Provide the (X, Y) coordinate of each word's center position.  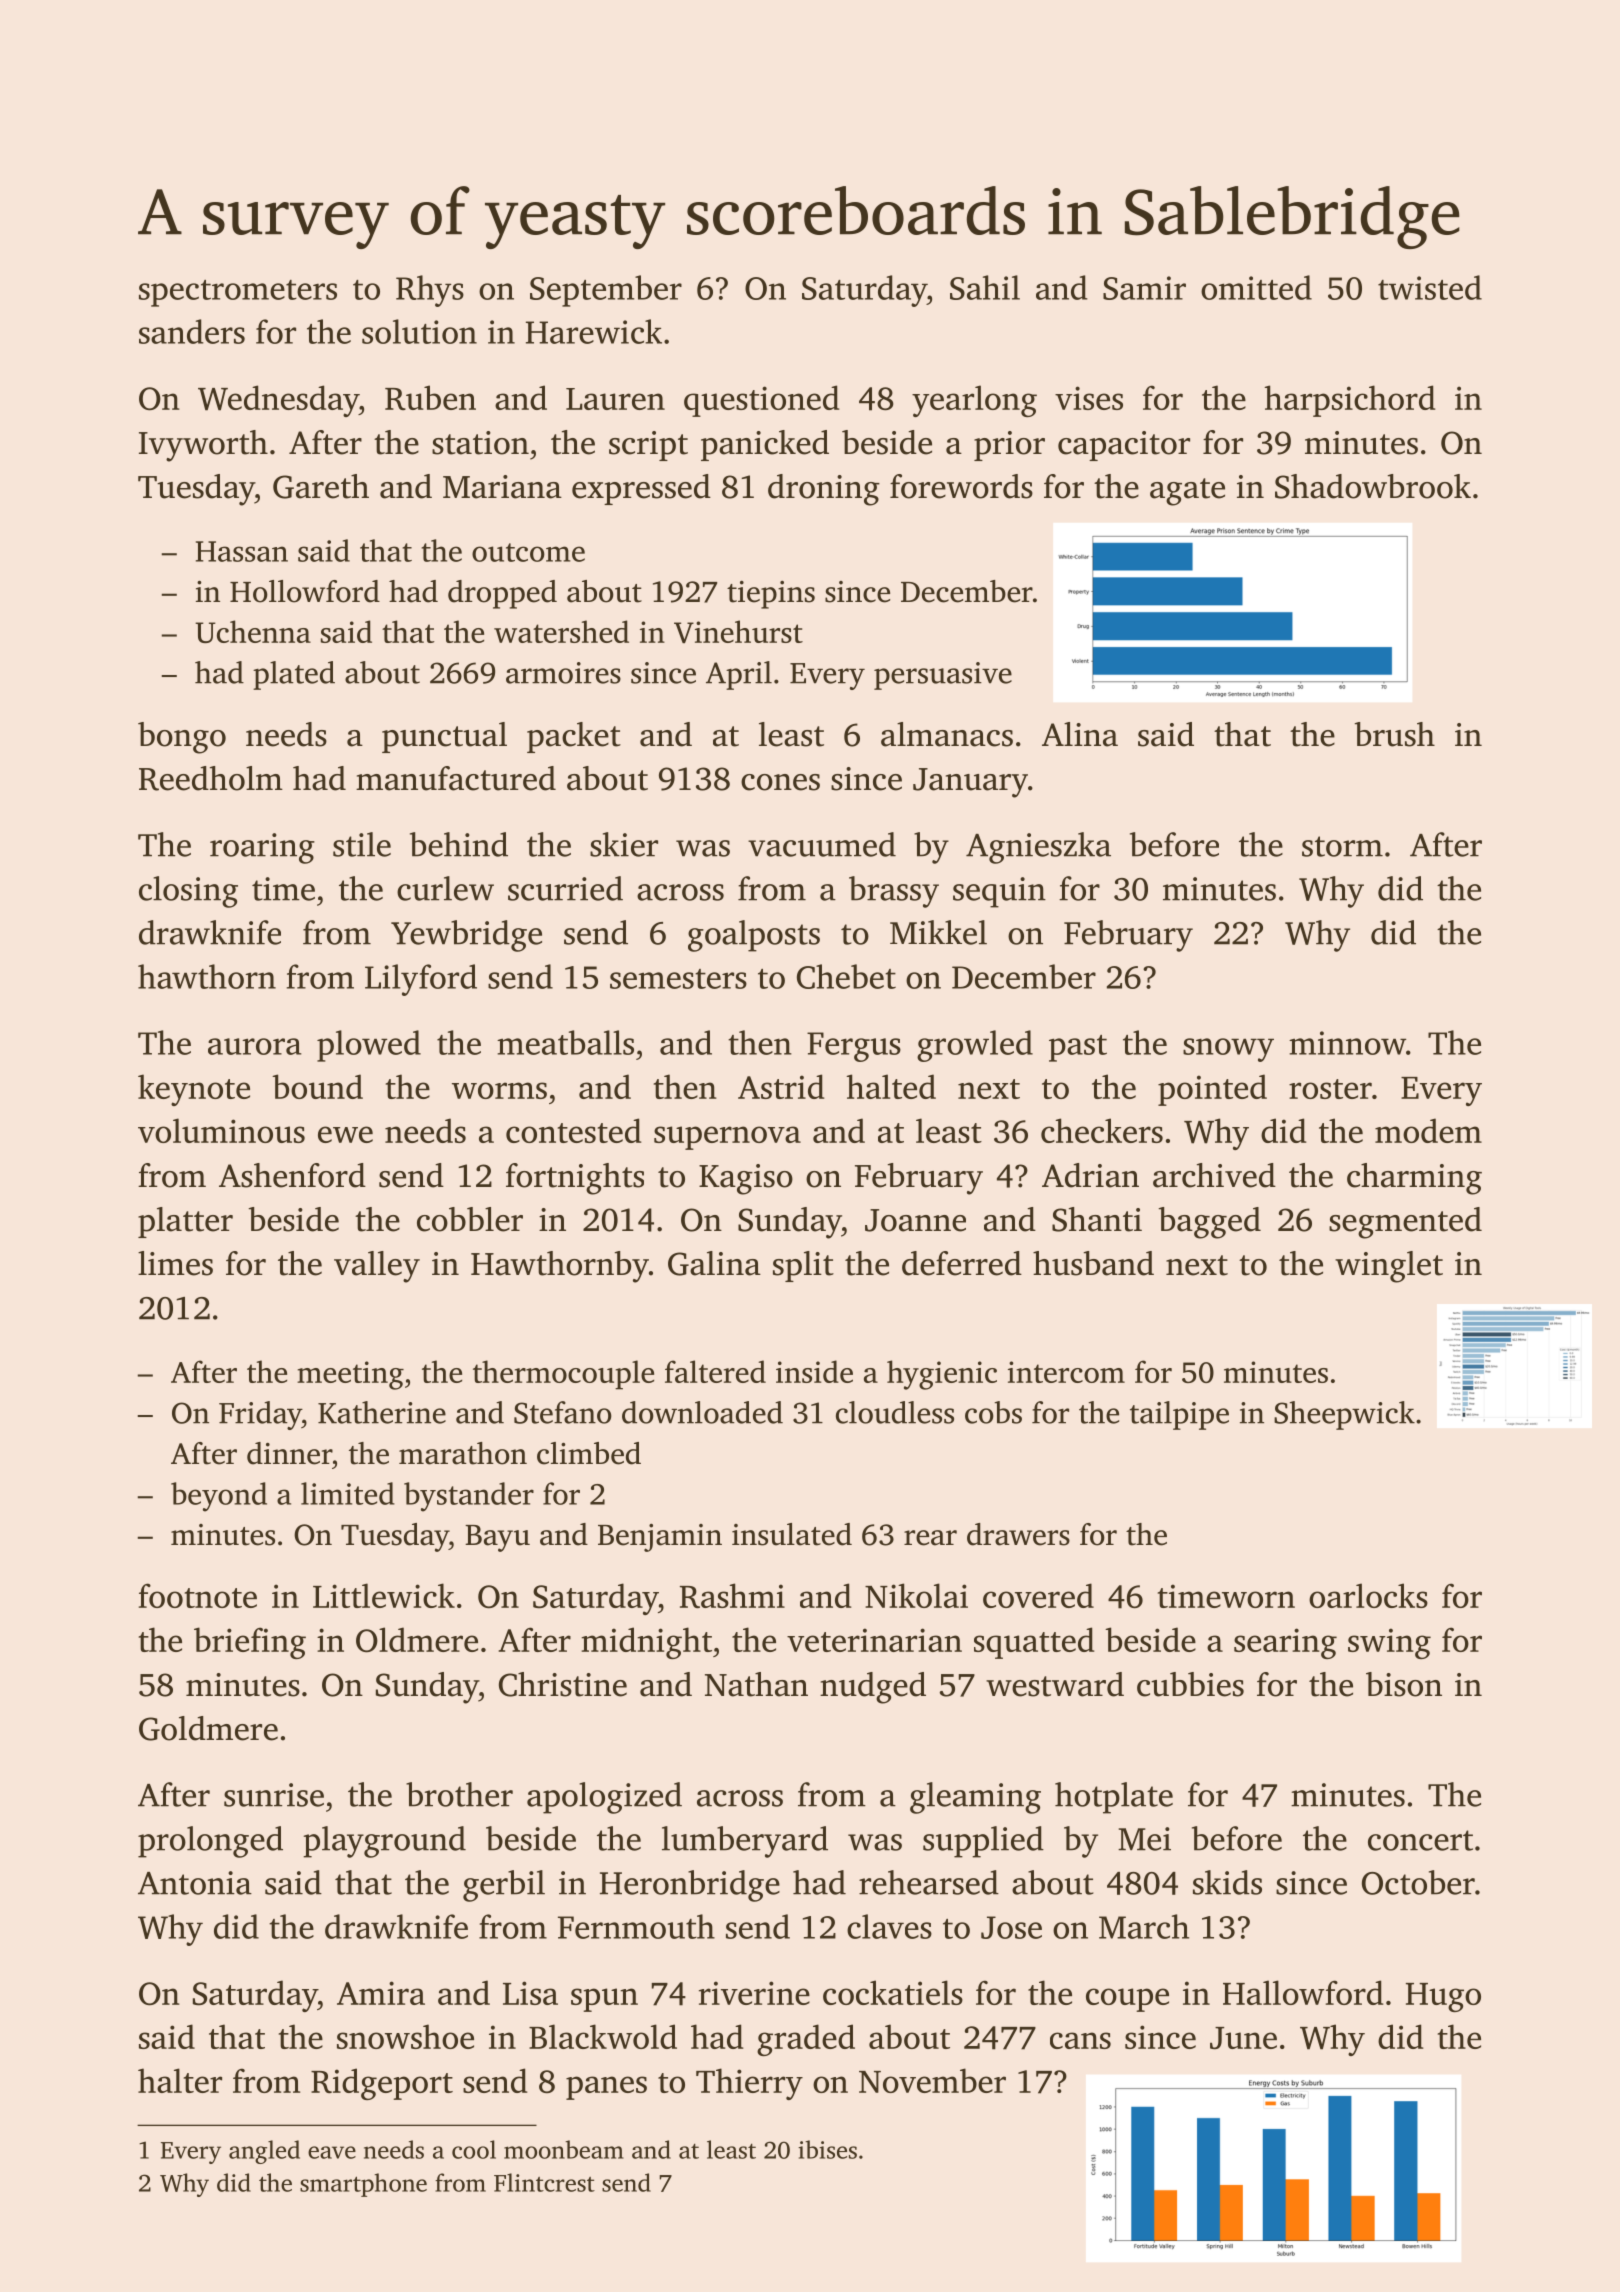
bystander (469, 1497)
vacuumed (822, 844)
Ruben (430, 397)
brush (1395, 734)
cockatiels (893, 1992)
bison (1404, 1684)
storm (1342, 846)
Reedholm (211, 778)
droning (824, 490)
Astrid (781, 1086)
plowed (369, 1046)
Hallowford (1303, 1992)
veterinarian (874, 1640)
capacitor (1124, 446)
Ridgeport (382, 2084)
